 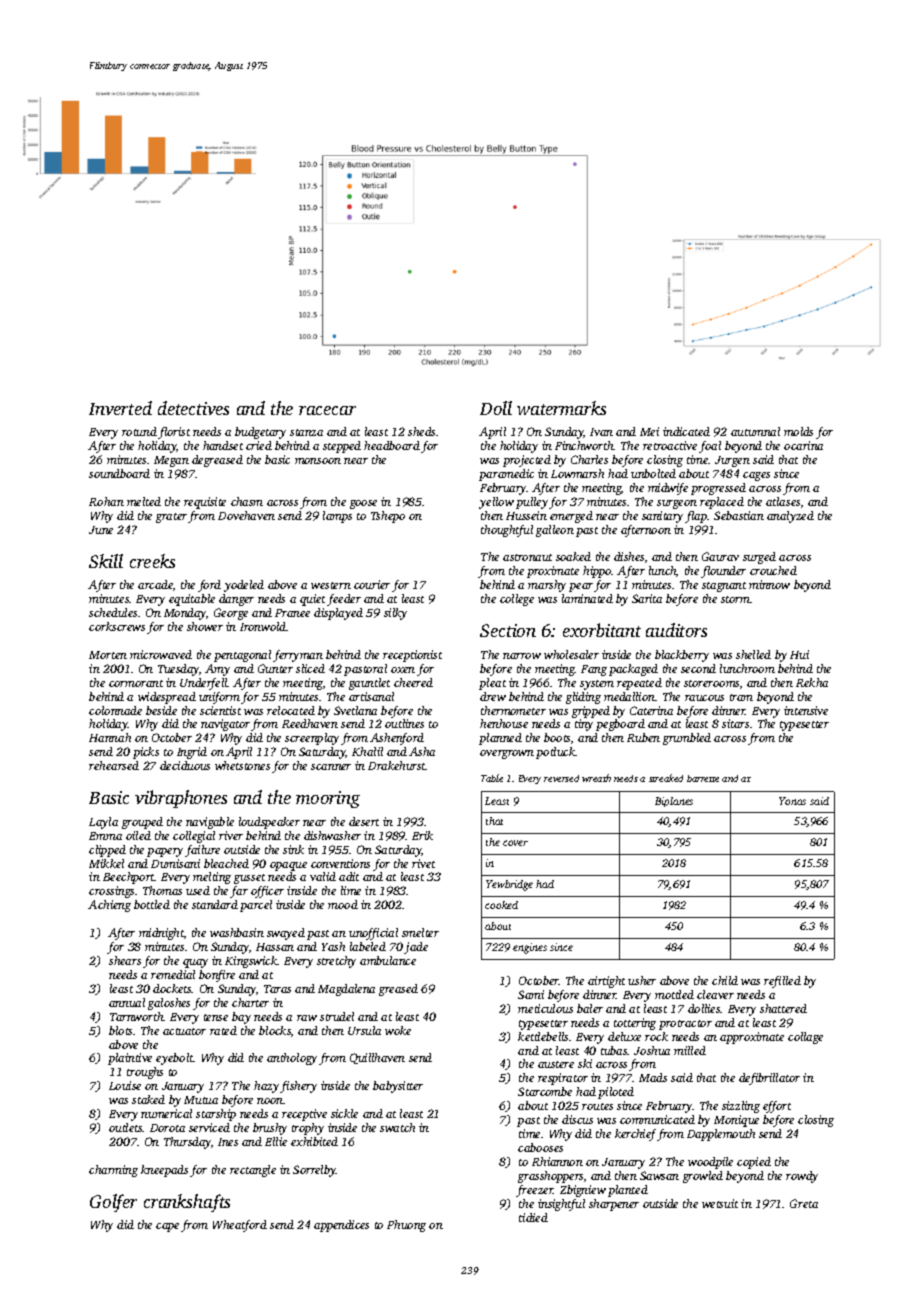 I want to click on narrow, so click(x=522, y=656).
